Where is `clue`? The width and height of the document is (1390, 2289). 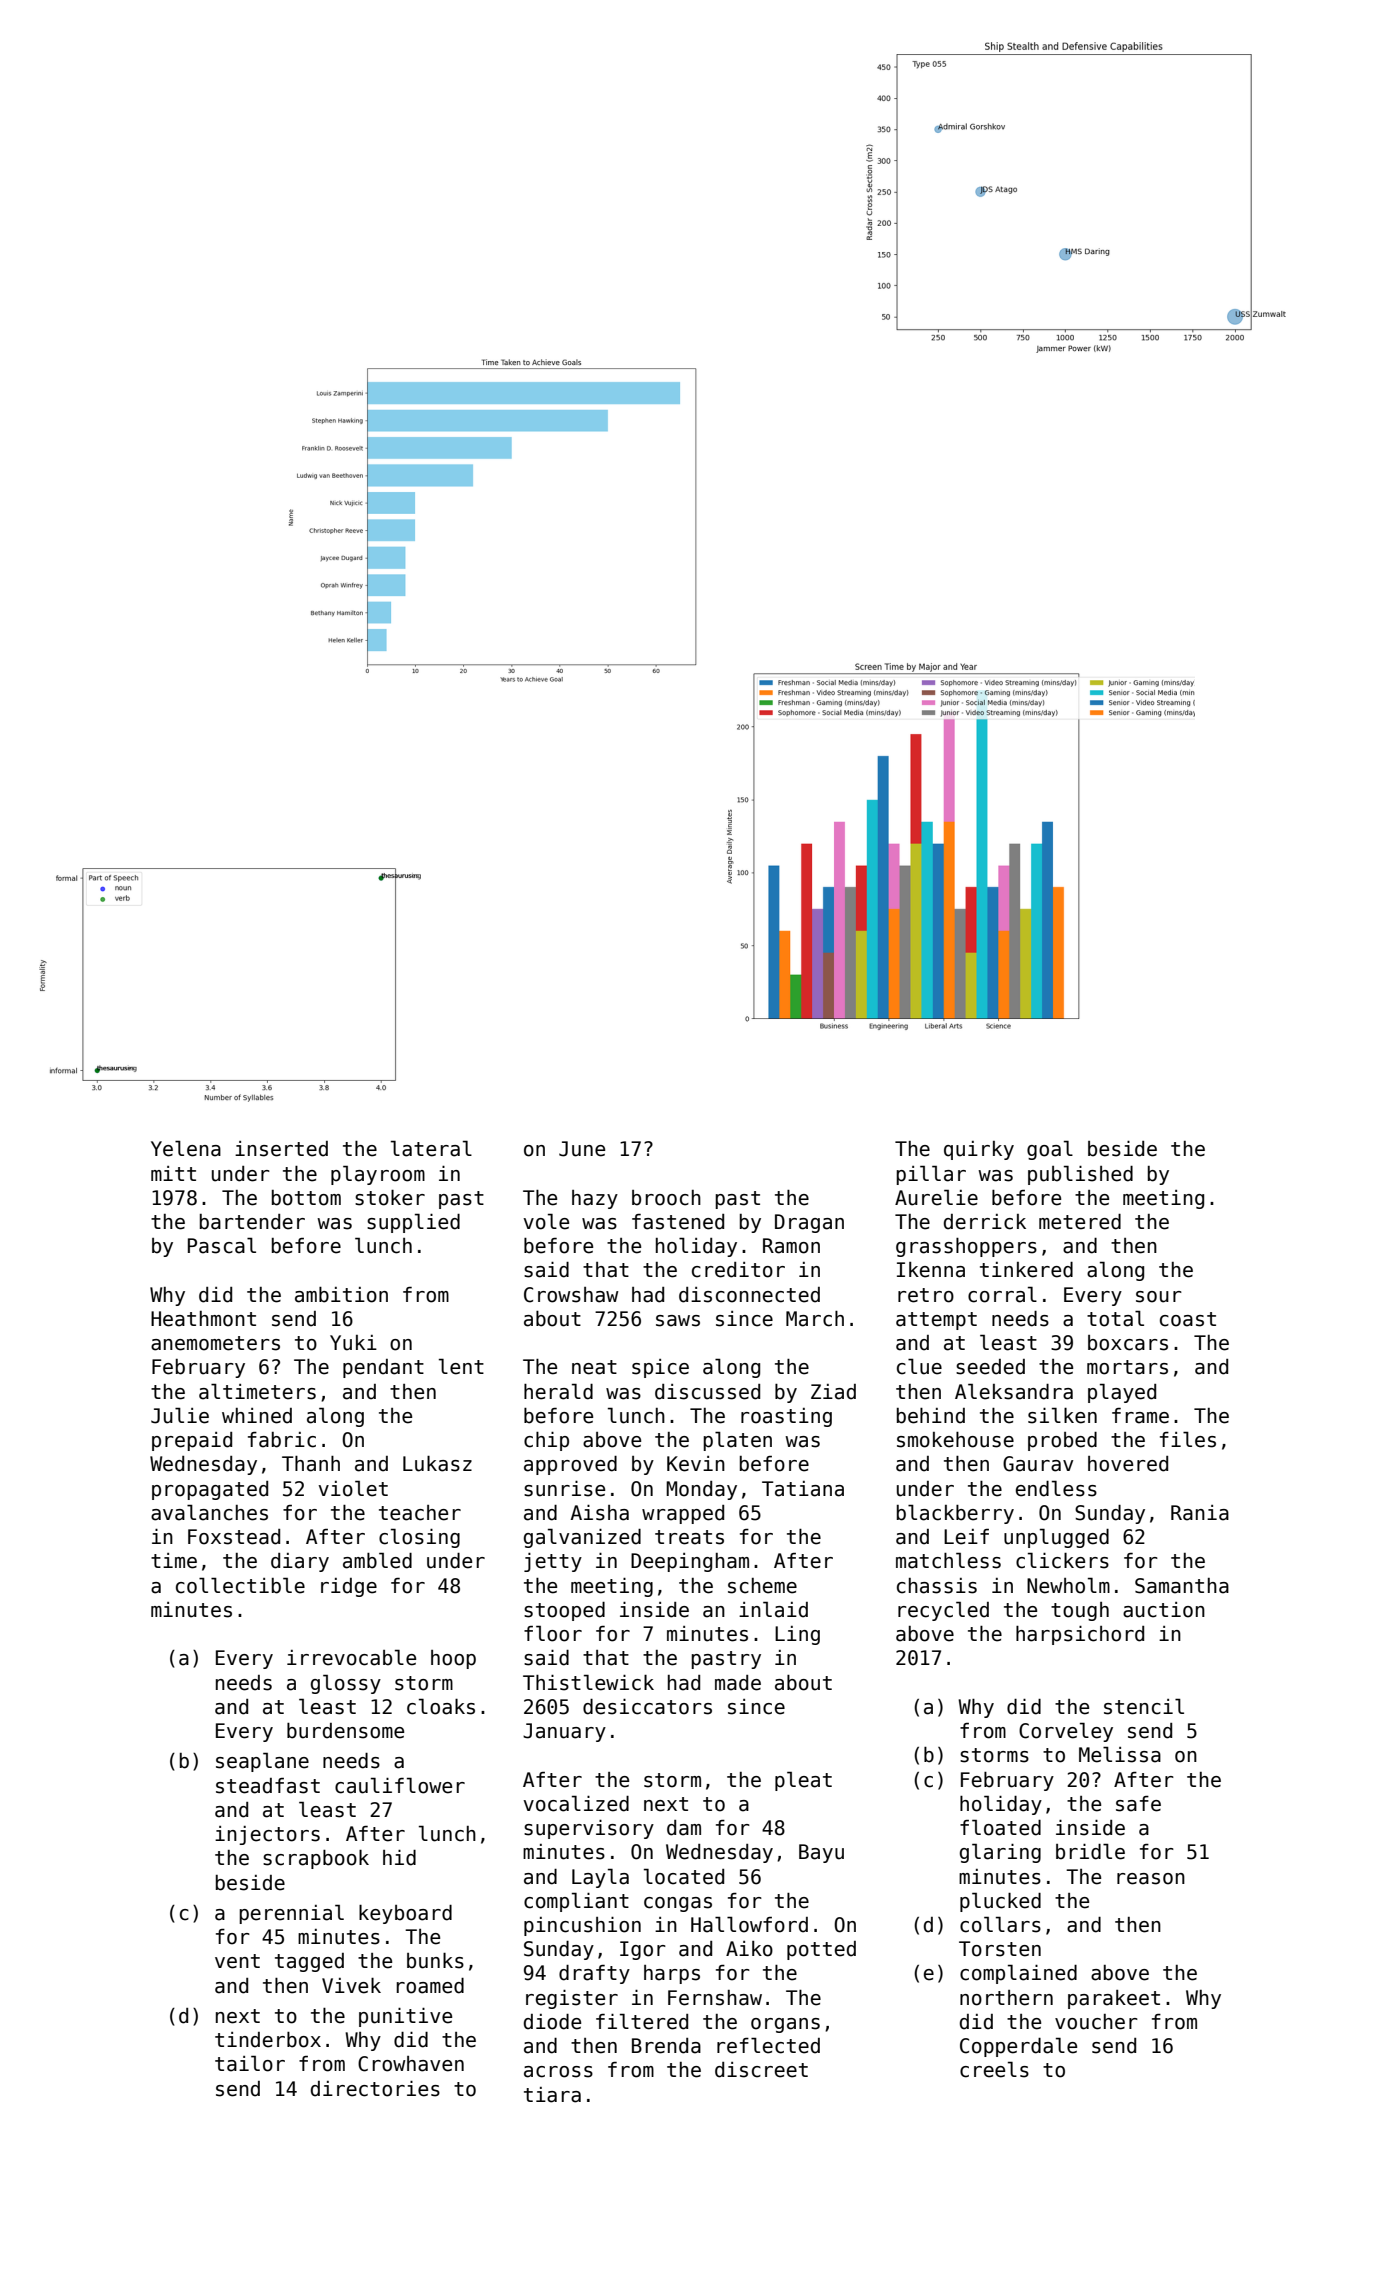 clue is located at coordinates (919, 1366).
